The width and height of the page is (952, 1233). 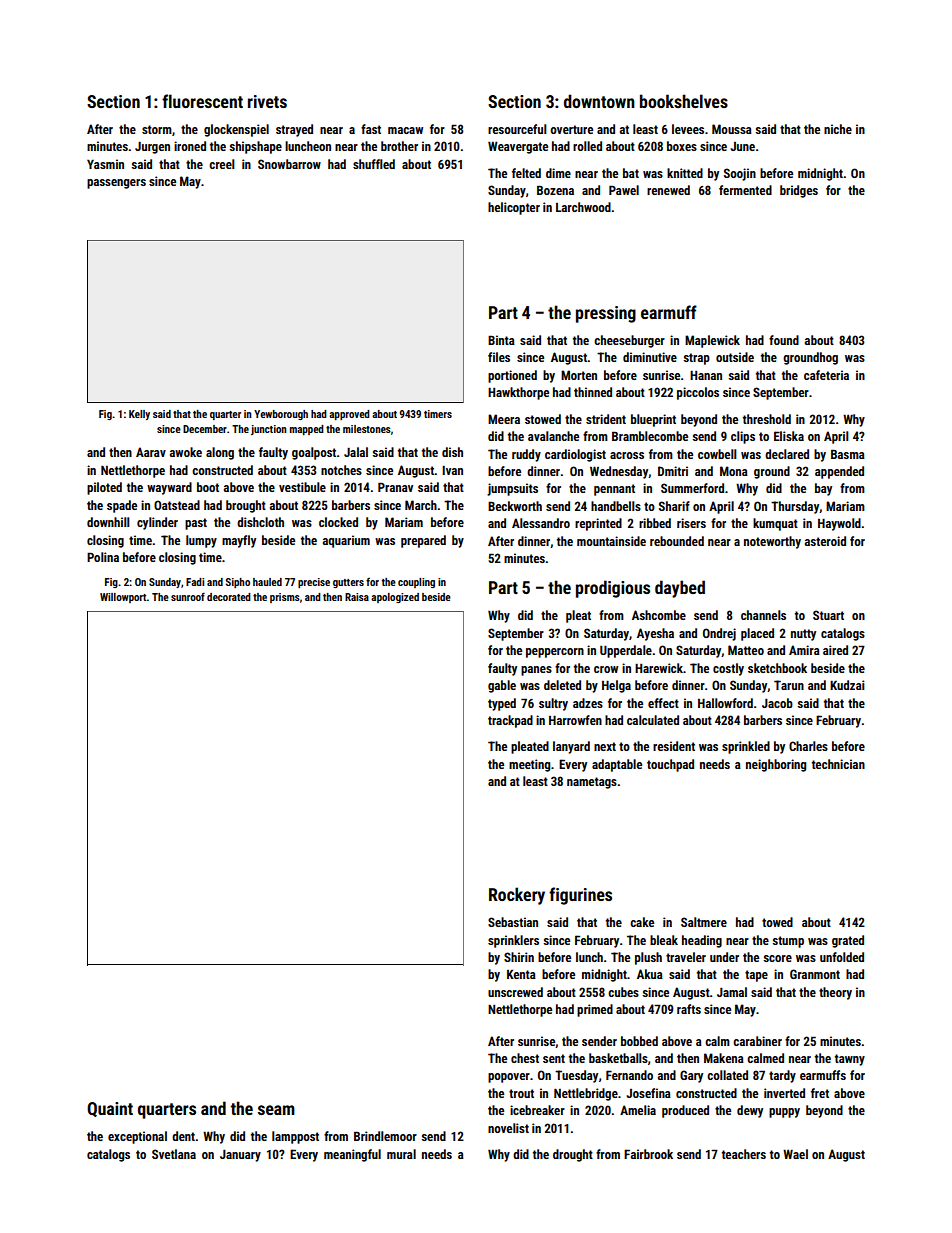 I want to click on Eliska, so click(x=789, y=436).
